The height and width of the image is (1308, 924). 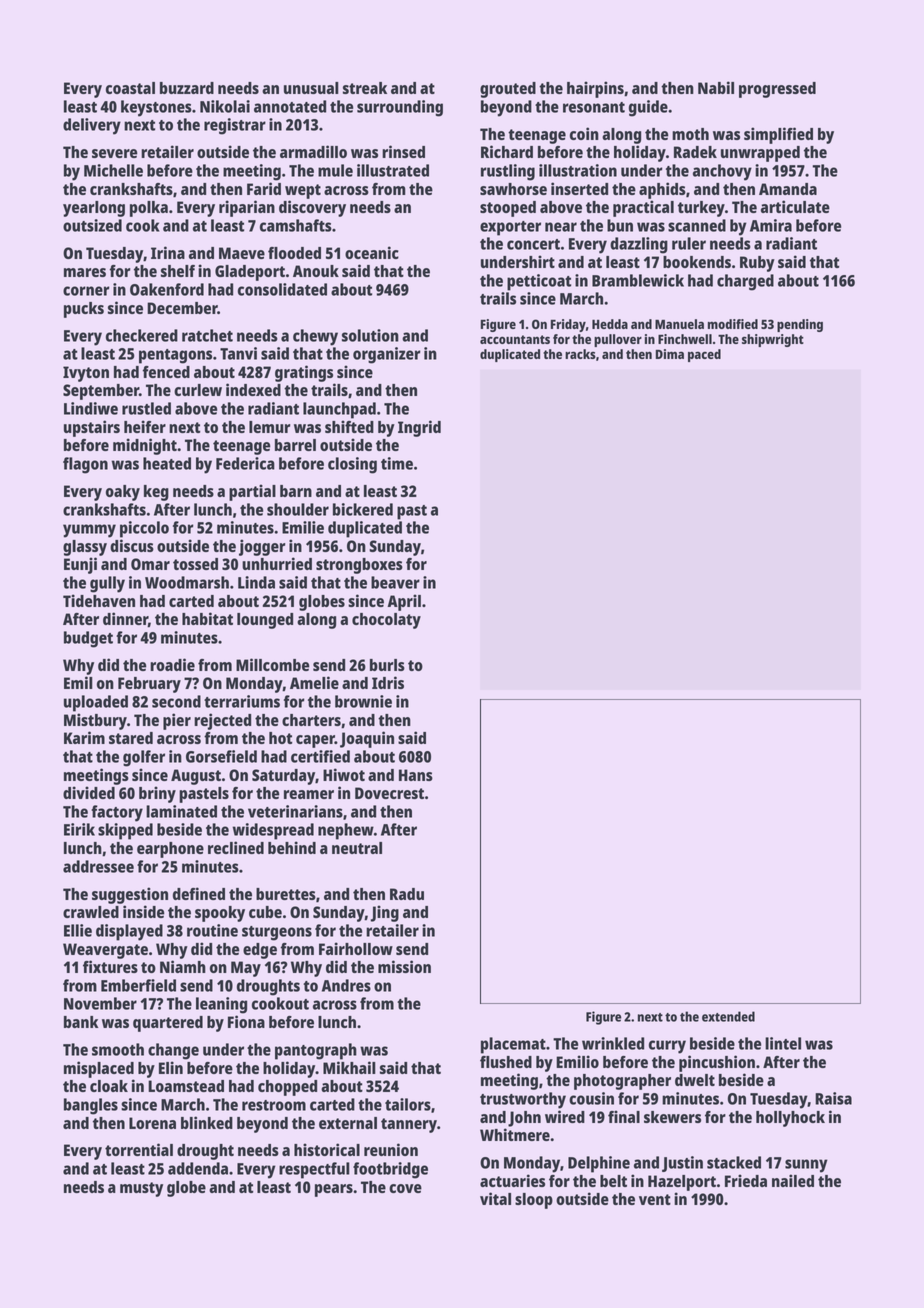 I want to click on Andres, so click(x=346, y=985).
